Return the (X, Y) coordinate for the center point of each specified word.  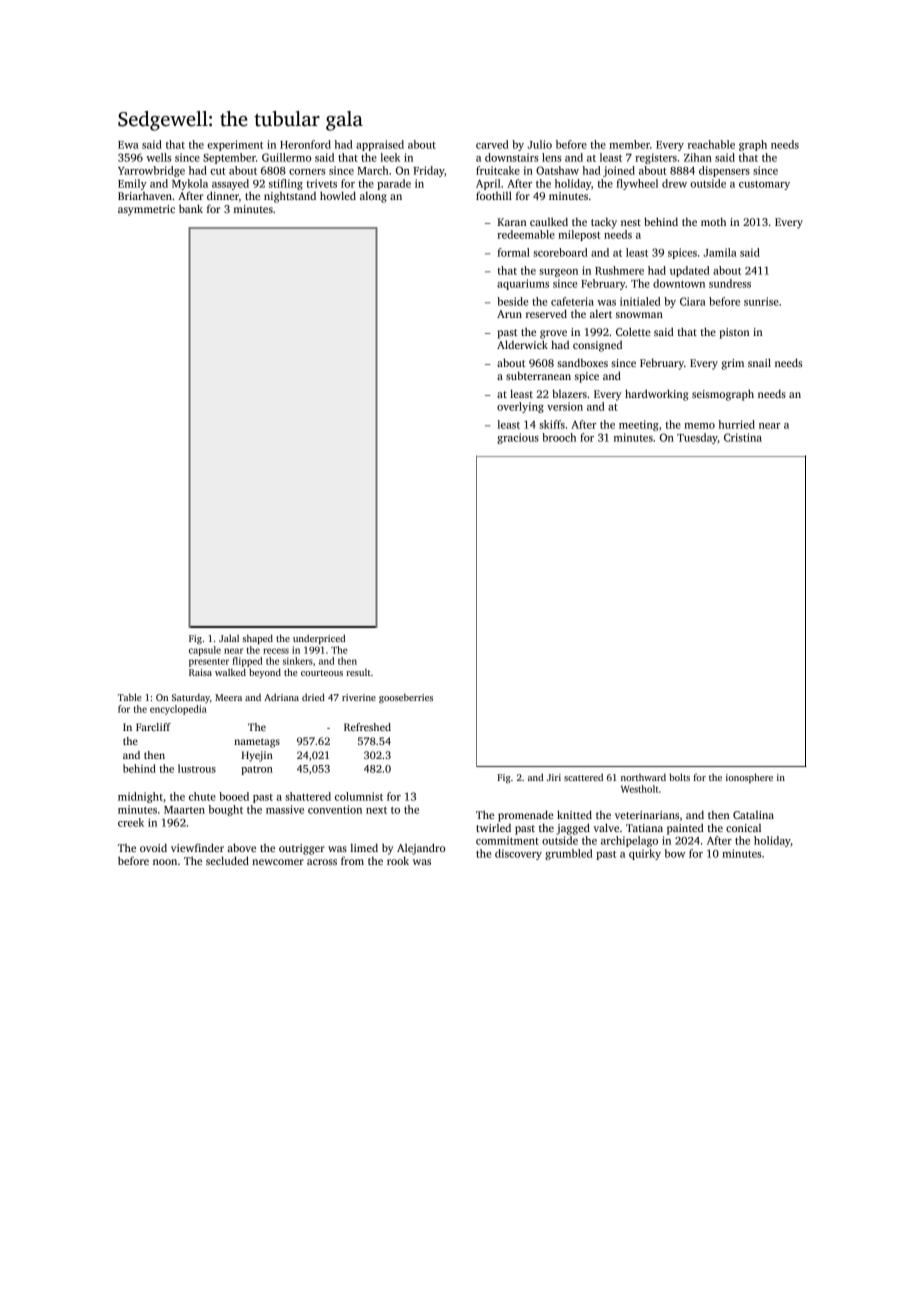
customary (764, 185)
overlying (520, 407)
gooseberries (406, 698)
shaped (258, 639)
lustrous (197, 768)
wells (158, 157)
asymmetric (146, 210)
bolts (679, 777)
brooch (559, 437)
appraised (380, 145)
